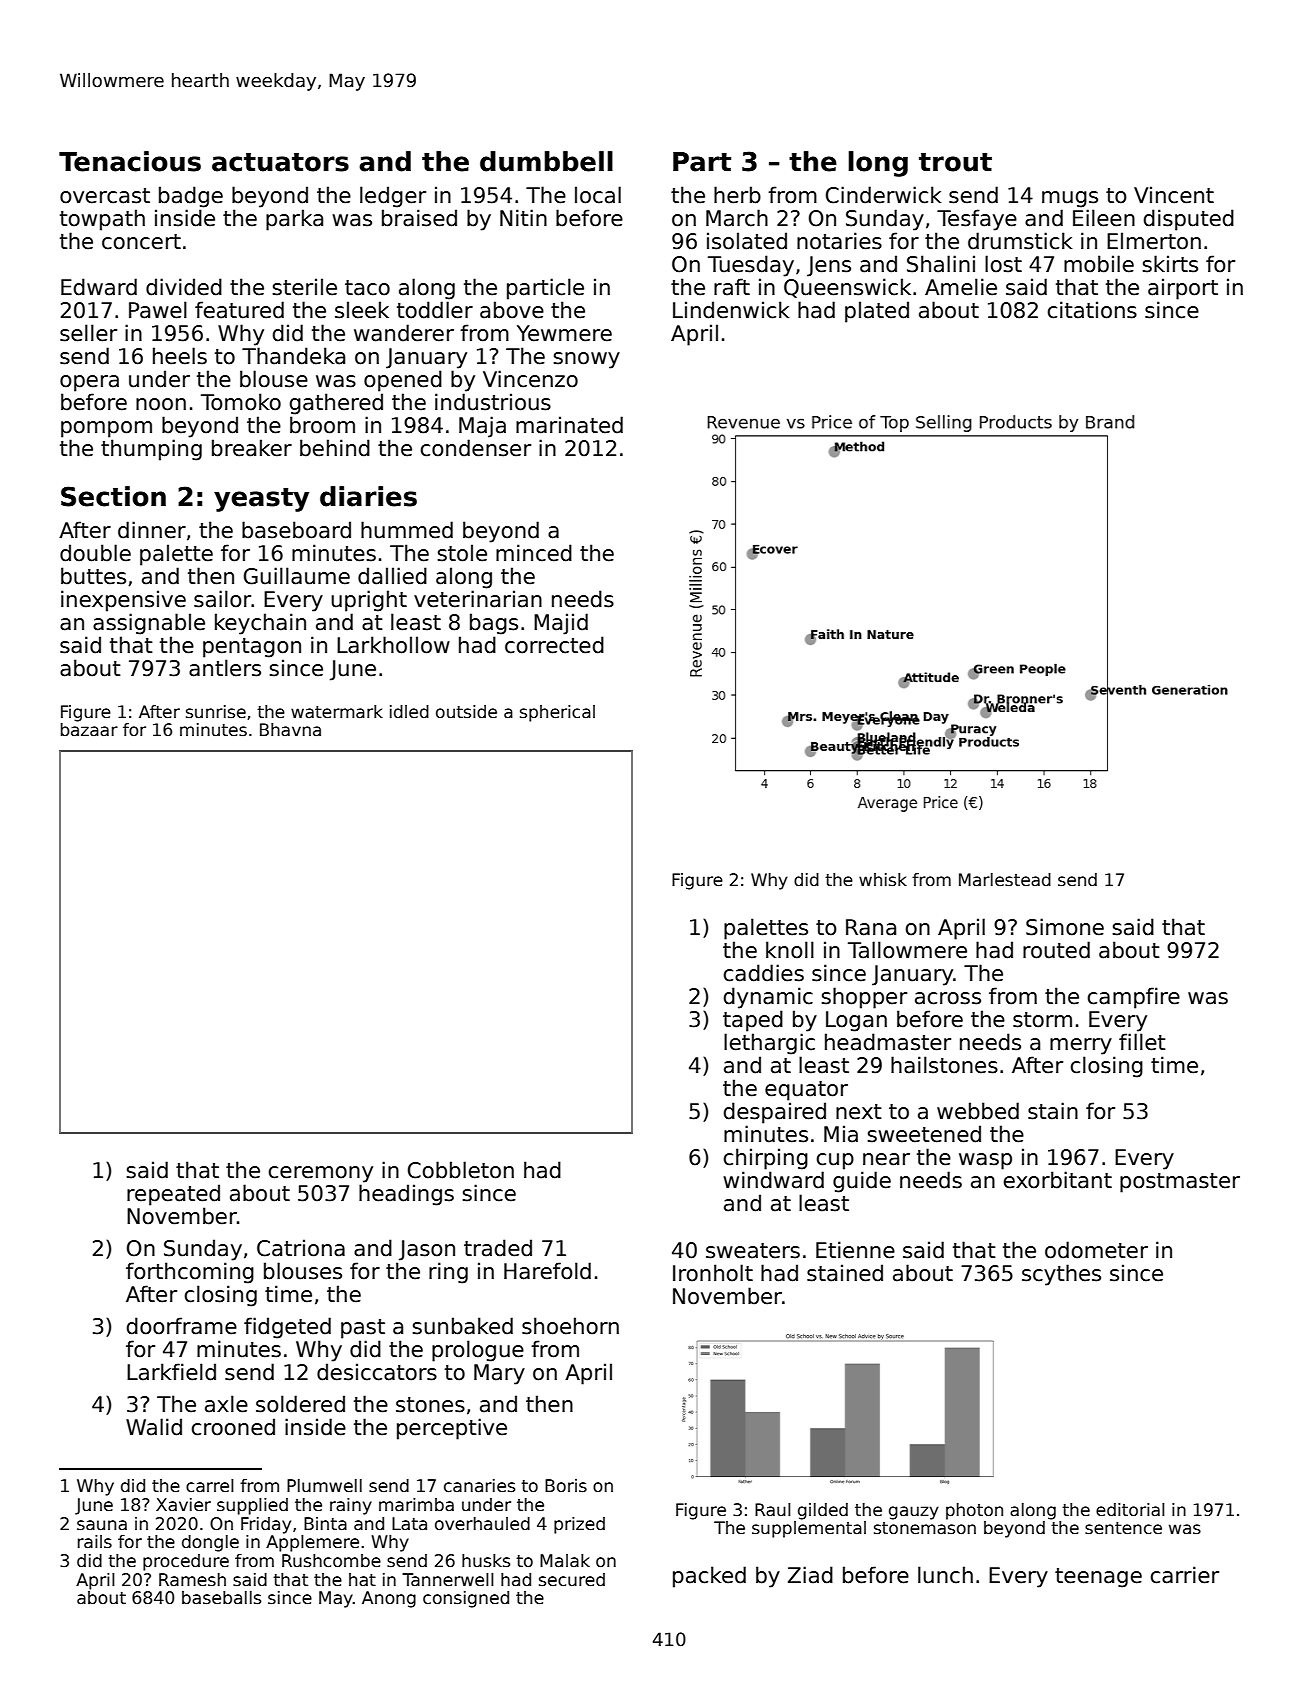 This screenshot has width=1304, height=1687. Describe the element at coordinates (1180, 1183) in the screenshot. I see `postmaster` at that location.
